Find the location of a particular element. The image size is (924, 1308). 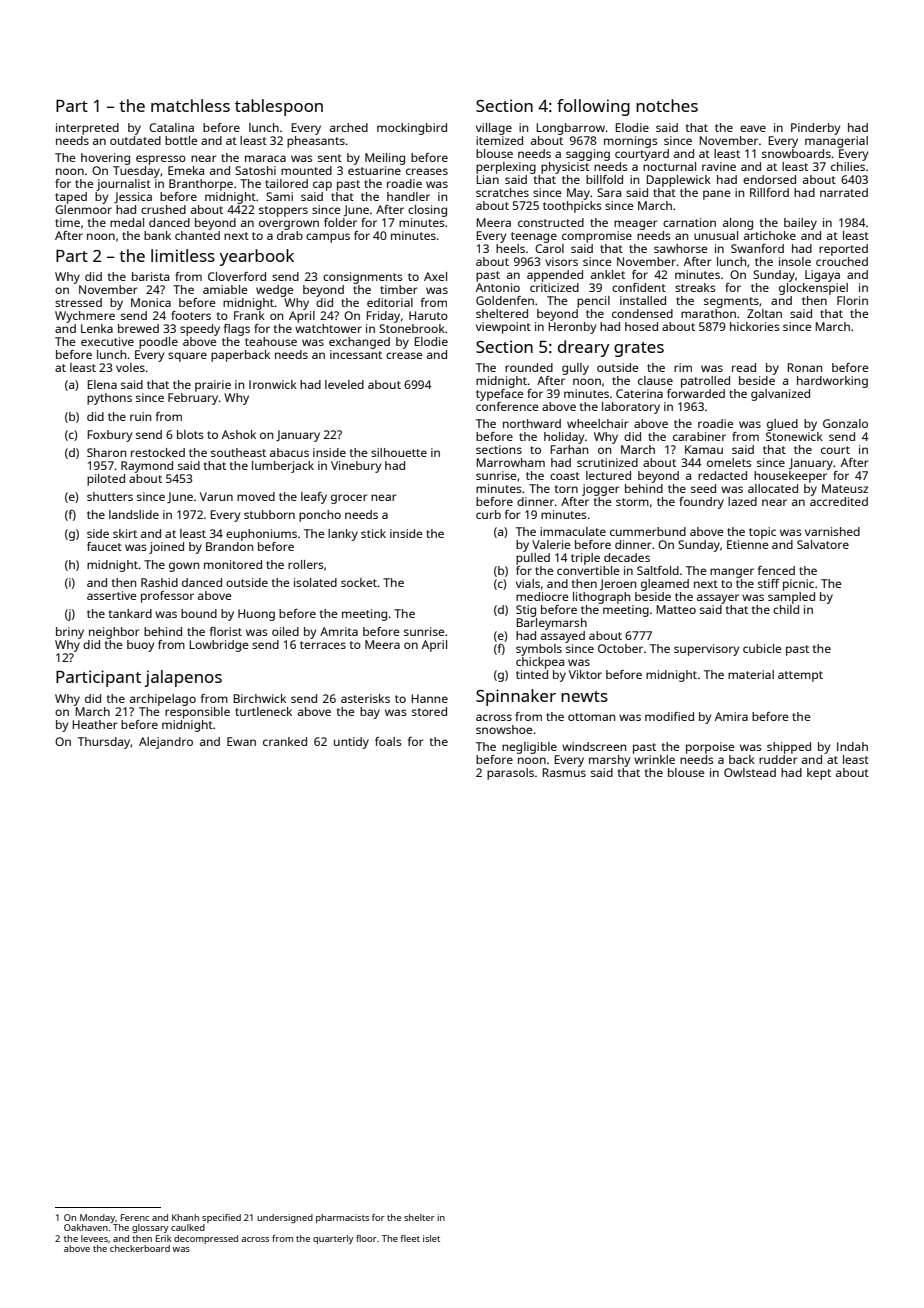

decompressed is located at coordinates (206, 1239).
